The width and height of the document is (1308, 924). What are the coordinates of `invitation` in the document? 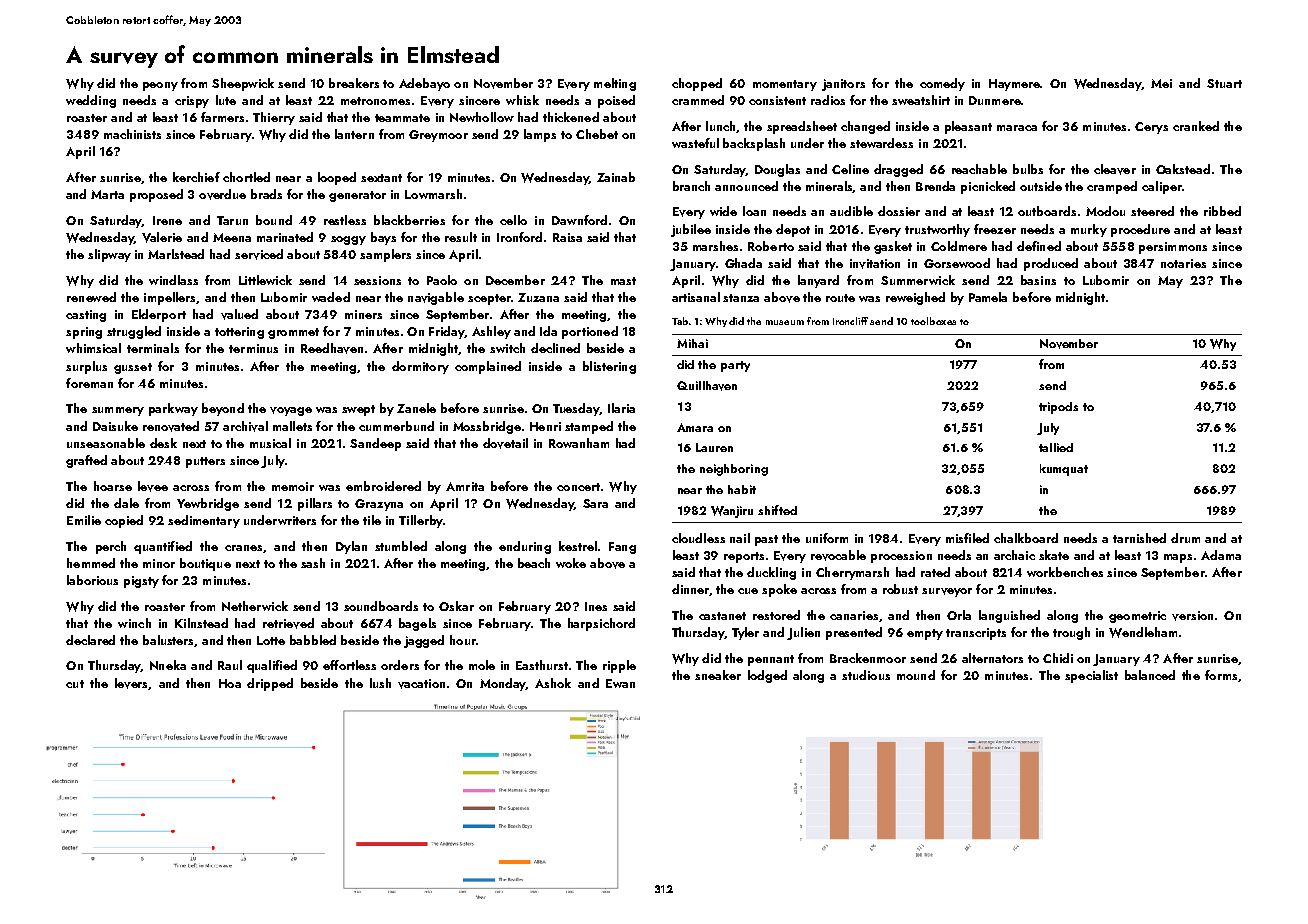 It's located at (875, 264).
